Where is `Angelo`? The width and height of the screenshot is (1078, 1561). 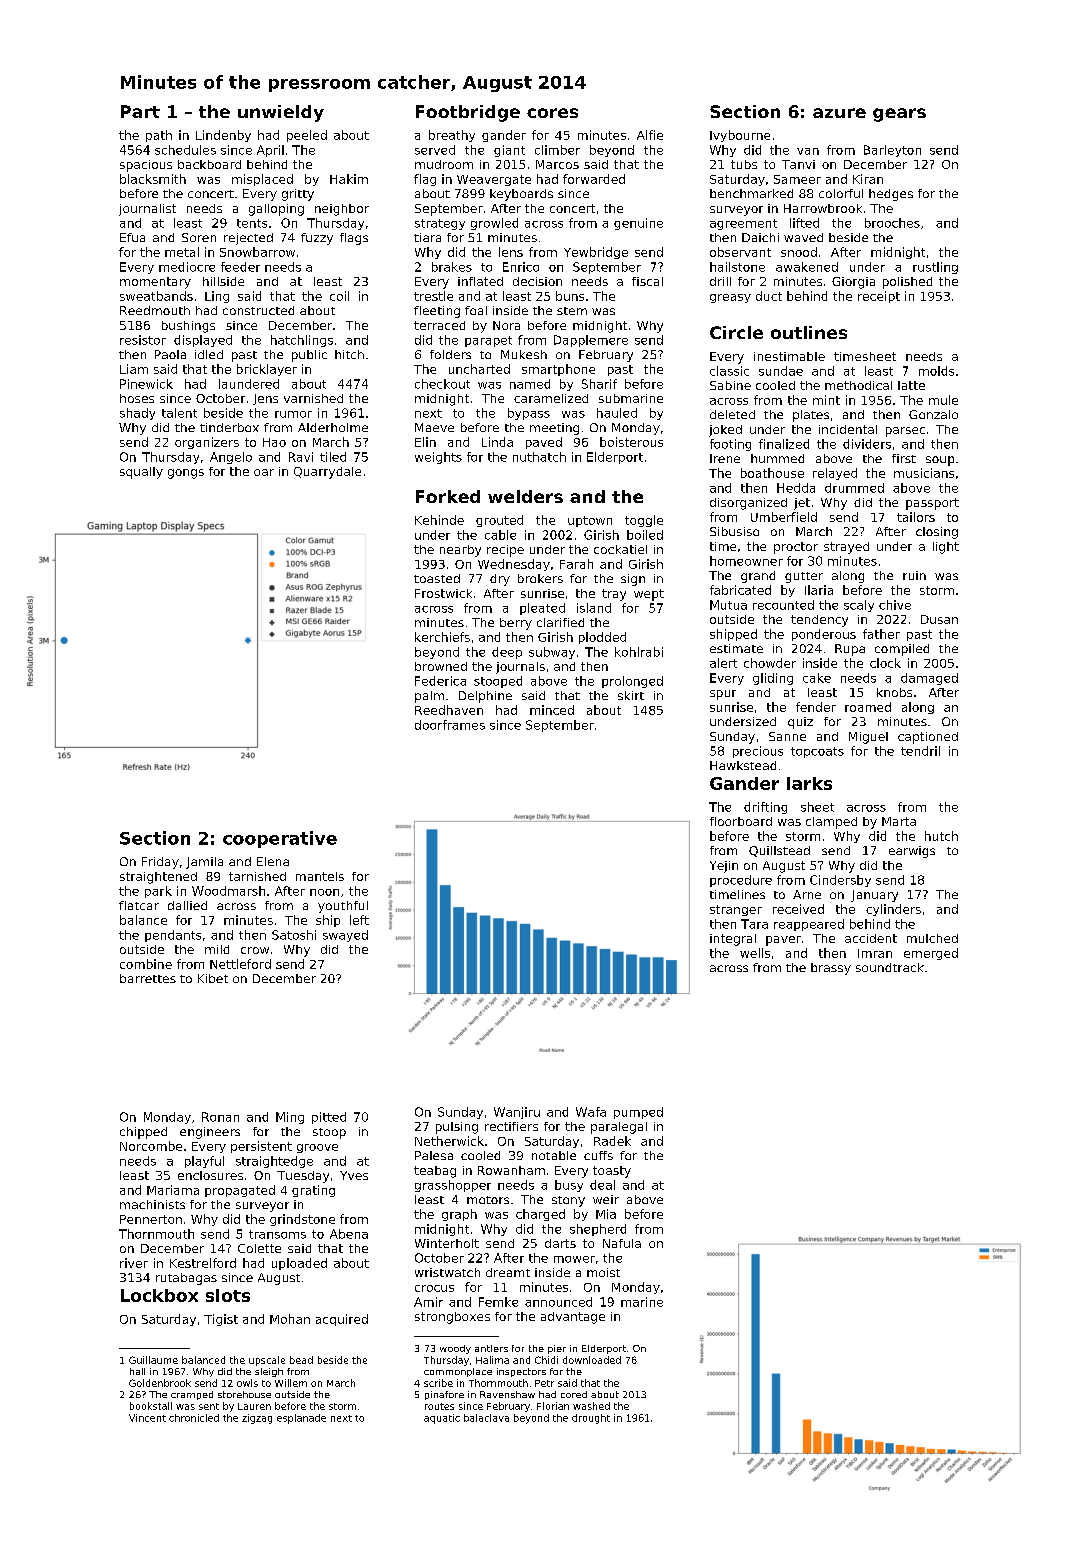 Angelo is located at coordinates (231, 458).
